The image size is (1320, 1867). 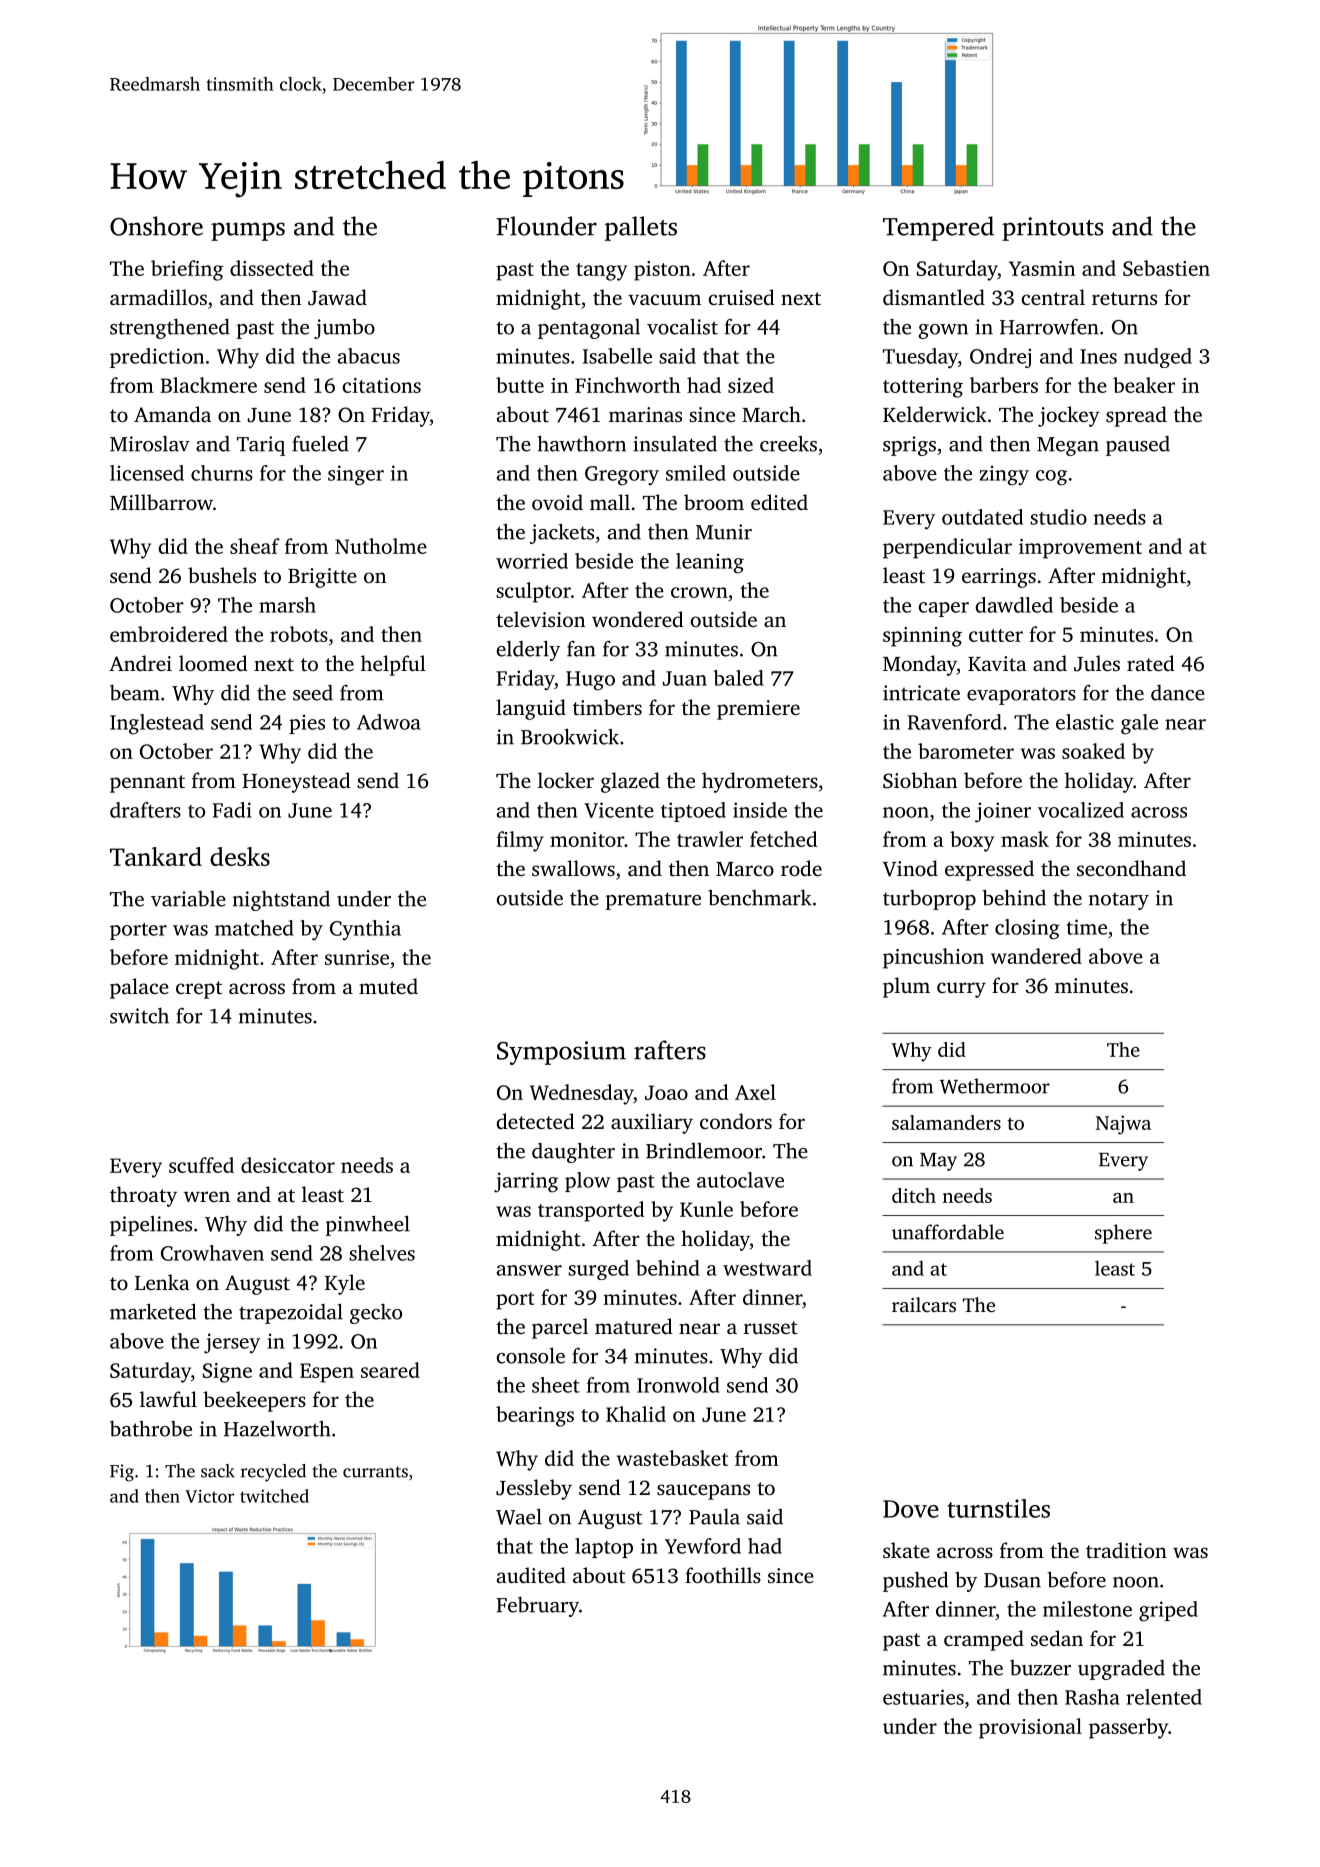 I want to click on saucepans, so click(x=703, y=1492).
